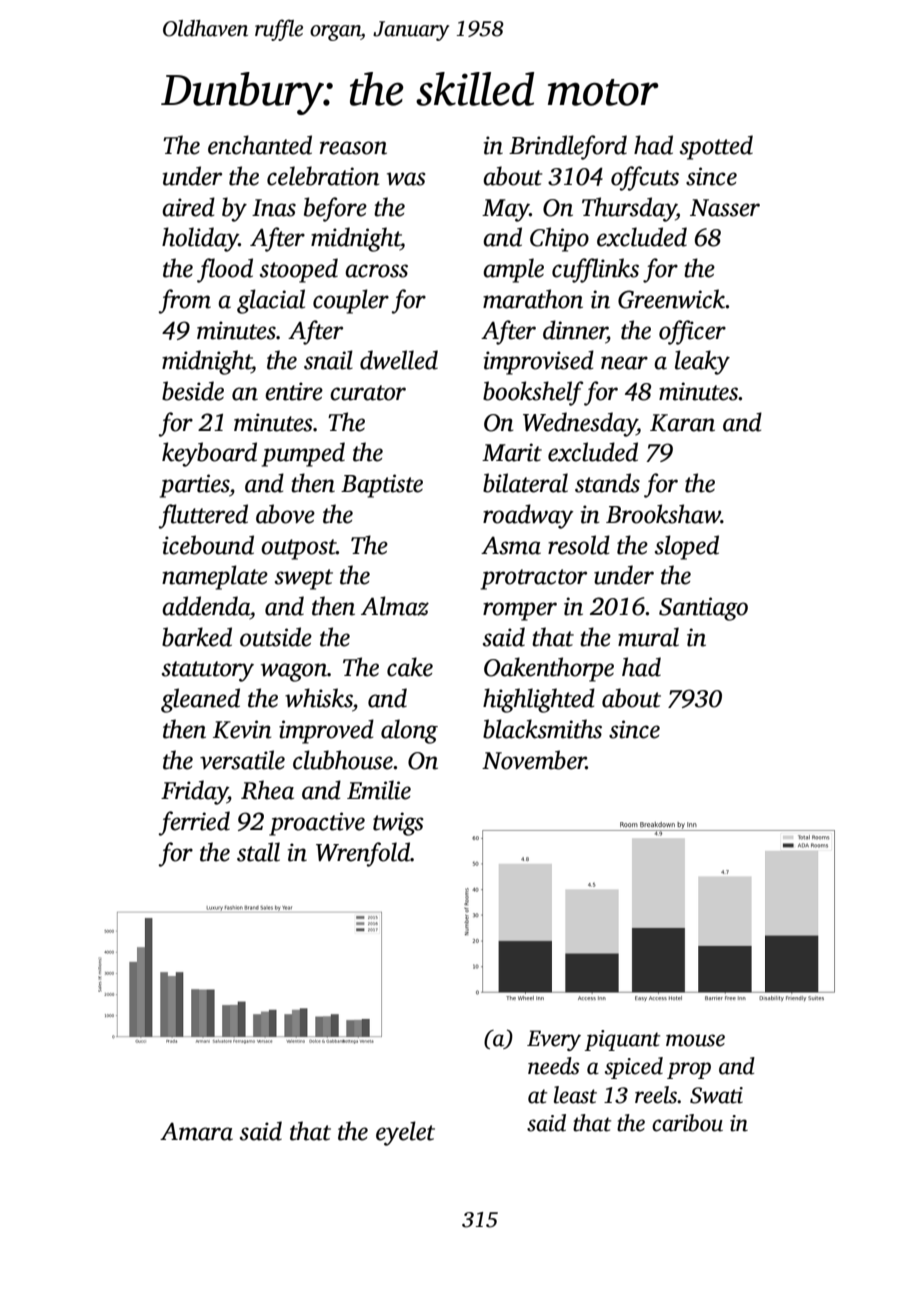 The width and height of the screenshot is (924, 1311). Describe the element at coordinates (575, 1095) in the screenshot. I see `least` at that location.
